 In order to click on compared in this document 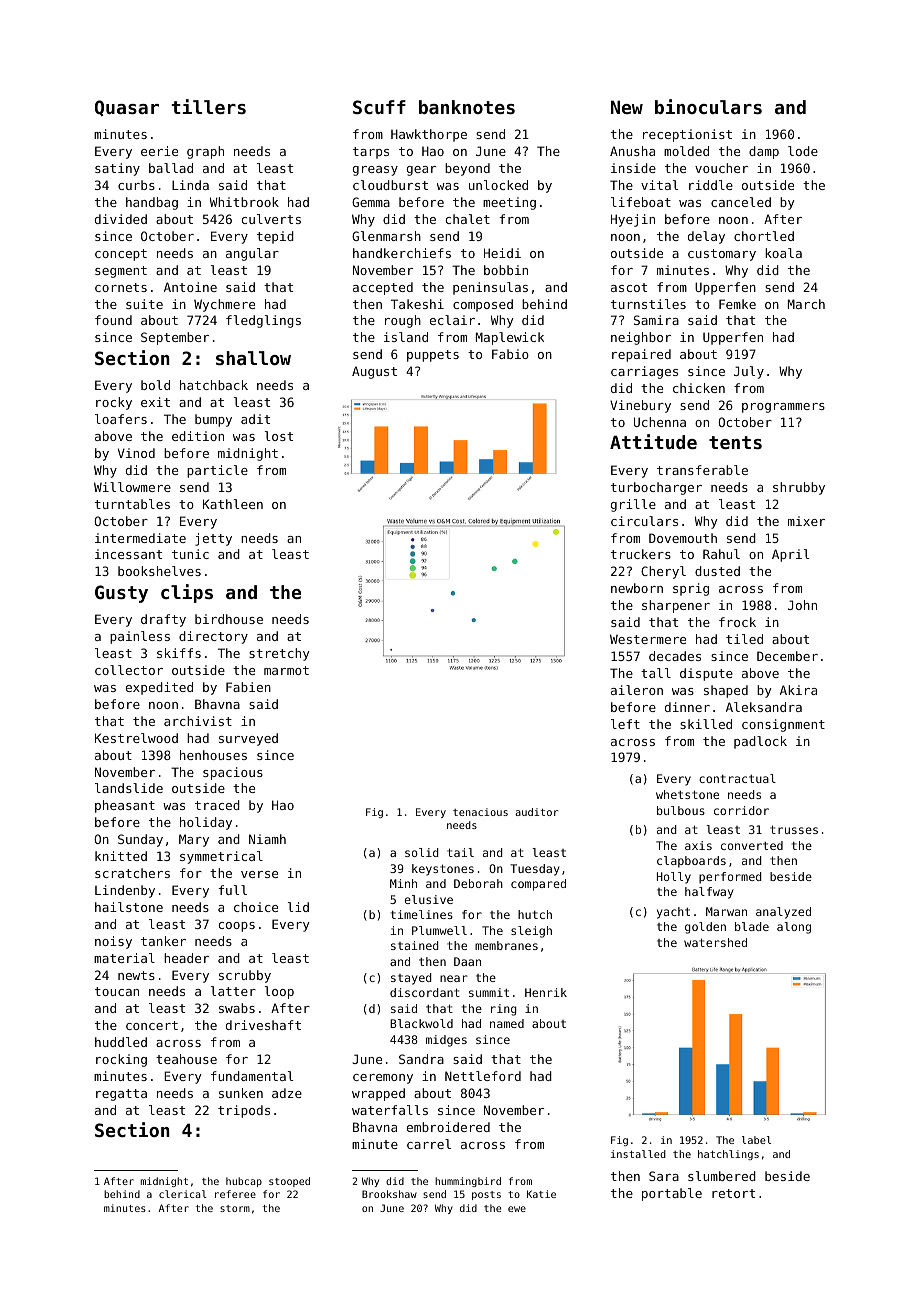, I will do `click(538, 885)`.
